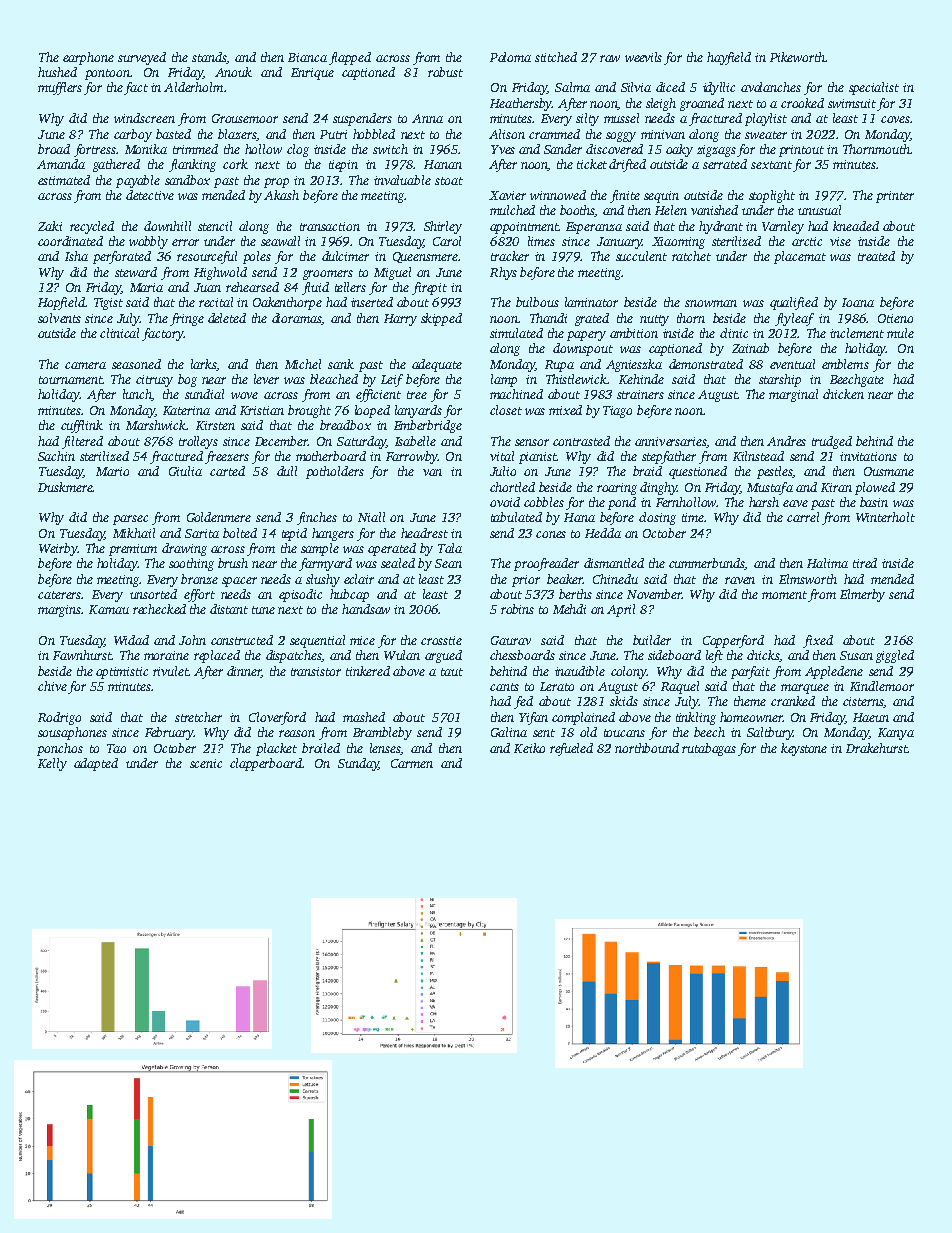  Describe the element at coordinates (885, 517) in the document. I see `Winterholt` at that location.
